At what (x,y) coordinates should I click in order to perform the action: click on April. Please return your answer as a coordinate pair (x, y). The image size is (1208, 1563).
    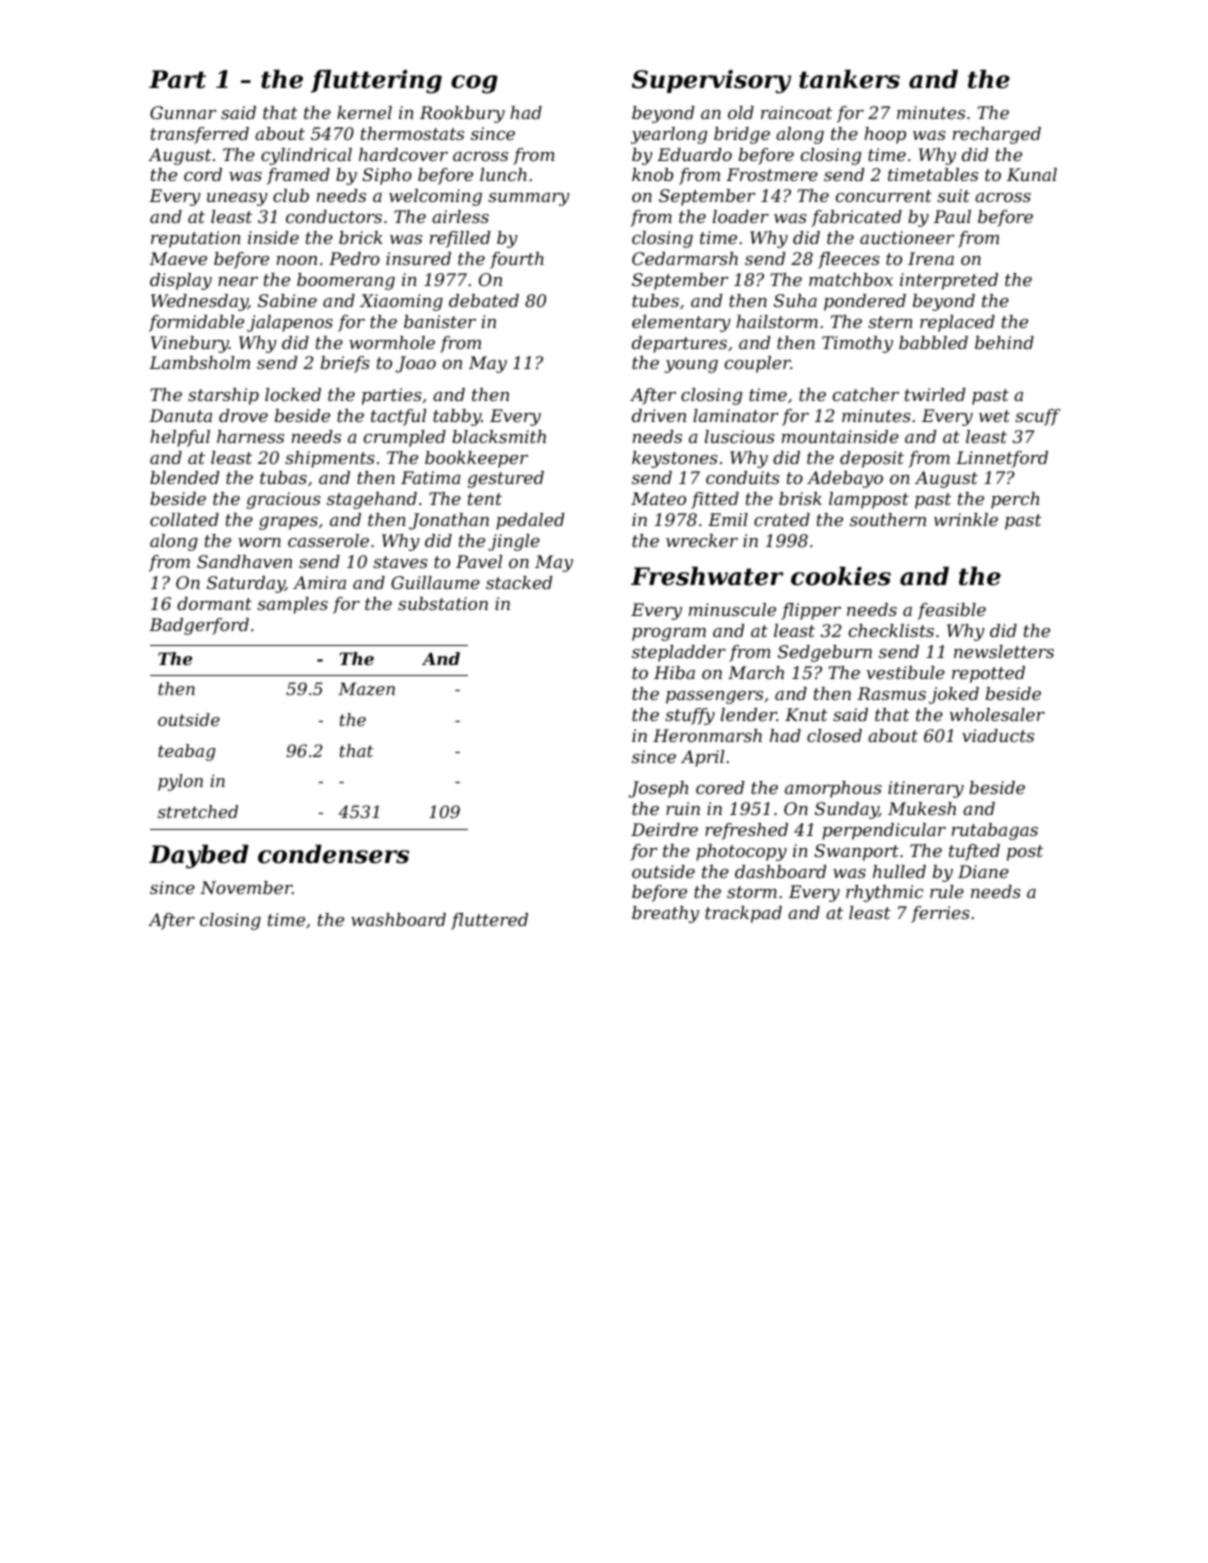
    Looking at the image, I should click on (702, 758).
